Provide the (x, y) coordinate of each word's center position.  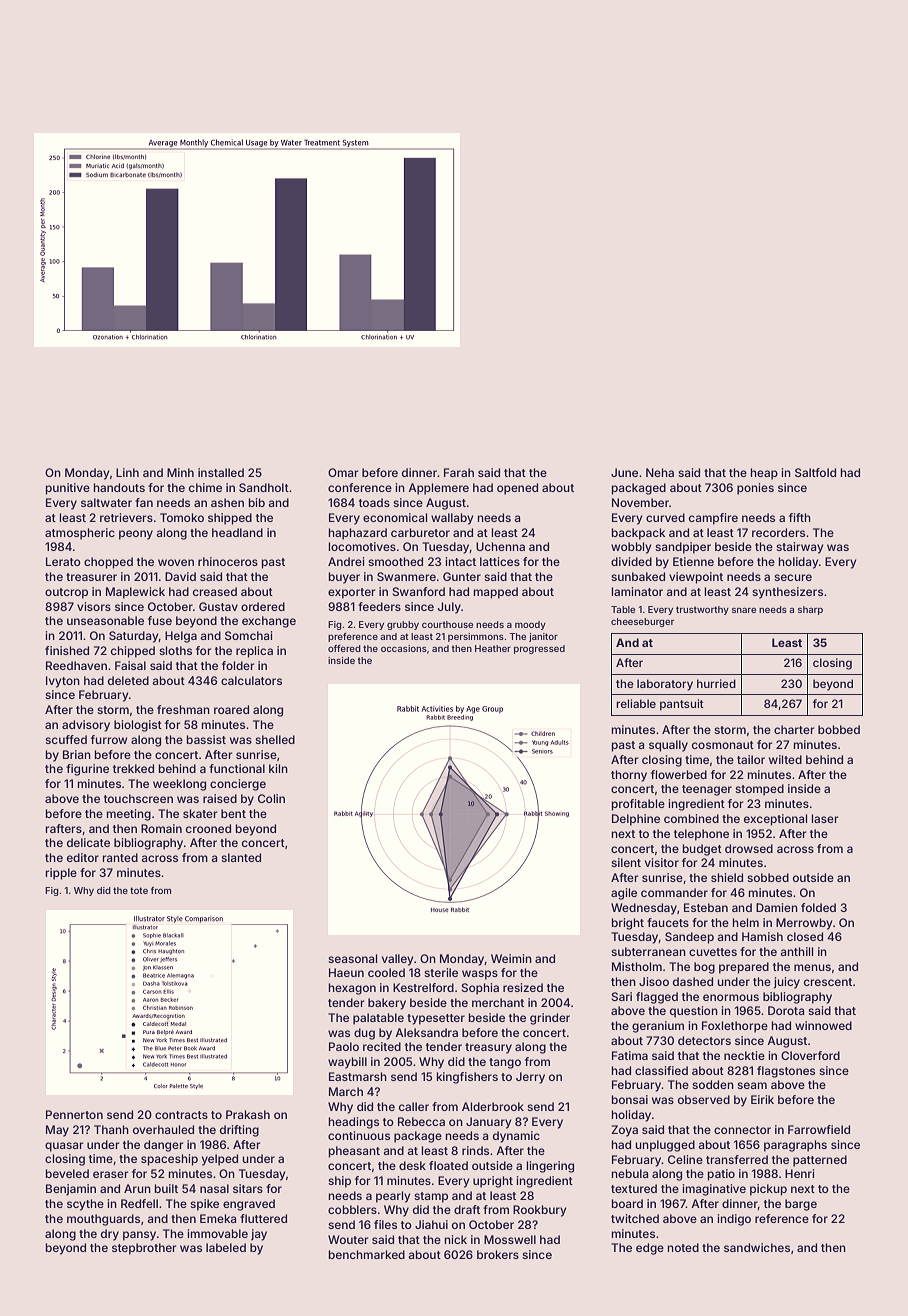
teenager (707, 790)
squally (668, 746)
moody (530, 625)
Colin (271, 798)
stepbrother (144, 1249)
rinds (475, 1150)
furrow (109, 739)
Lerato (63, 561)
